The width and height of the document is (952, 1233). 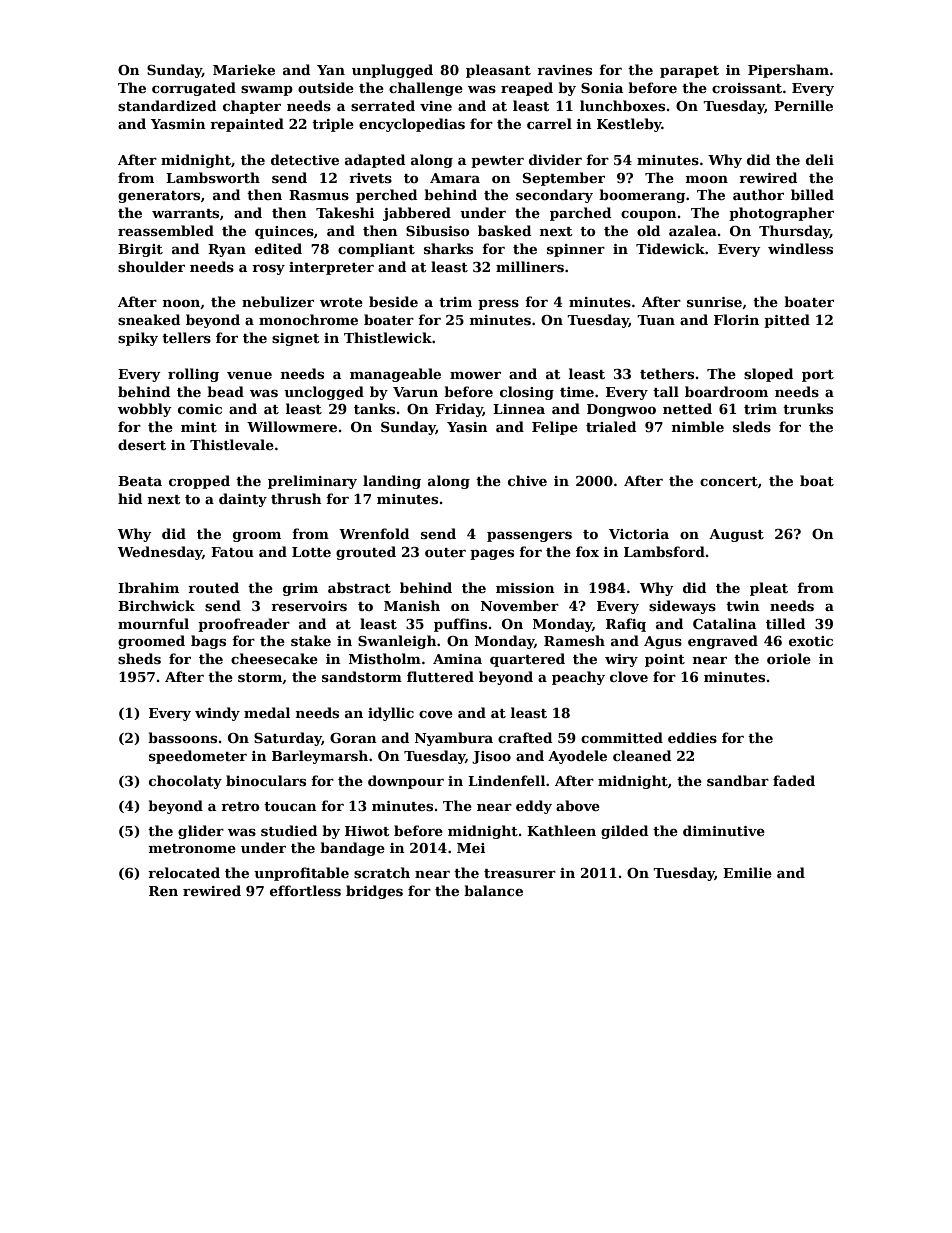 I want to click on Emilie, so click(x=747, y=872).
